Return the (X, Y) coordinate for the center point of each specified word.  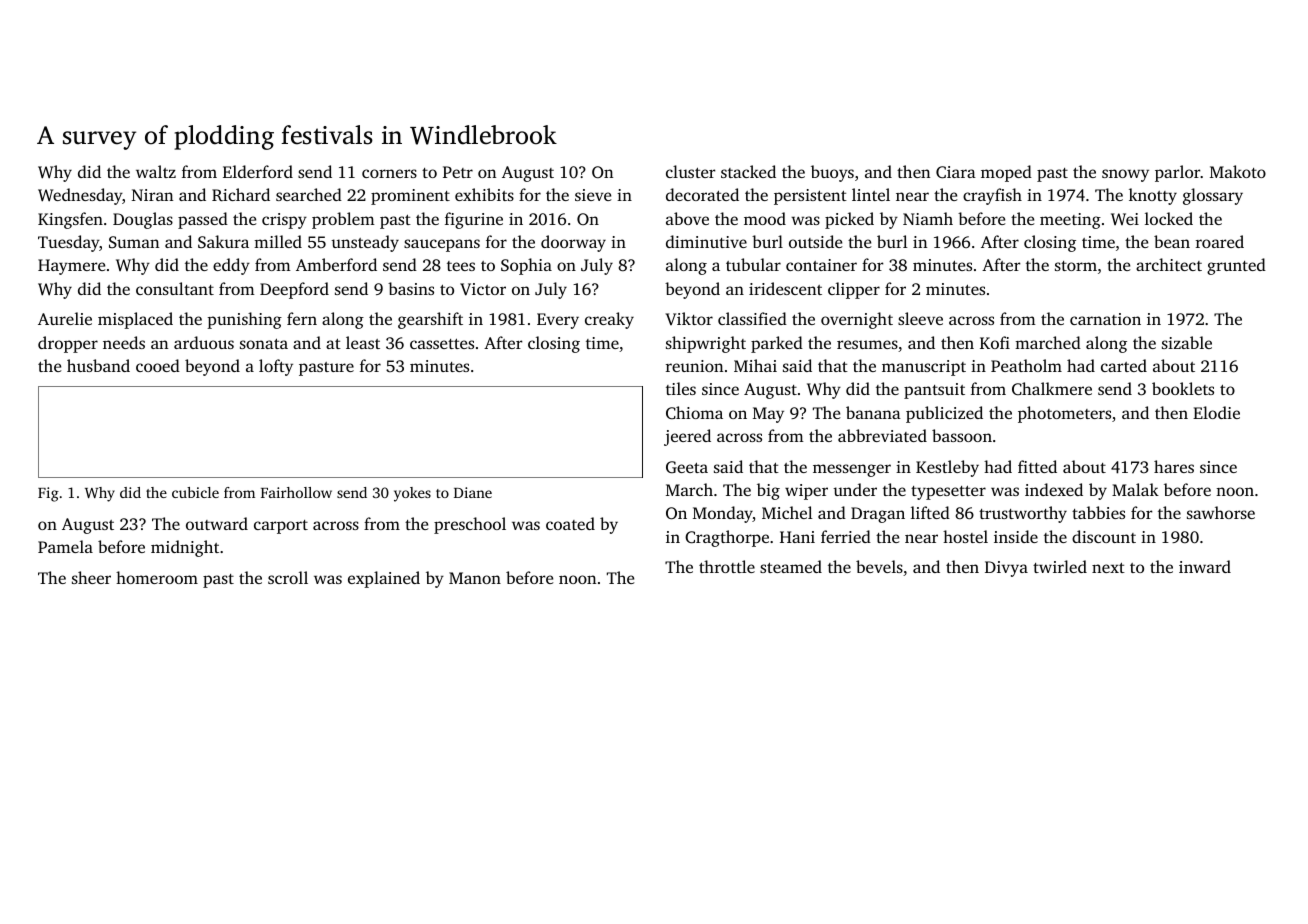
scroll (288, 577)
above (687, 218)
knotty (1153, 196)
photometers (1064, 414)
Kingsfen (70, 220)
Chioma (694, 412)
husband (98, 365)
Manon (475, 578)
